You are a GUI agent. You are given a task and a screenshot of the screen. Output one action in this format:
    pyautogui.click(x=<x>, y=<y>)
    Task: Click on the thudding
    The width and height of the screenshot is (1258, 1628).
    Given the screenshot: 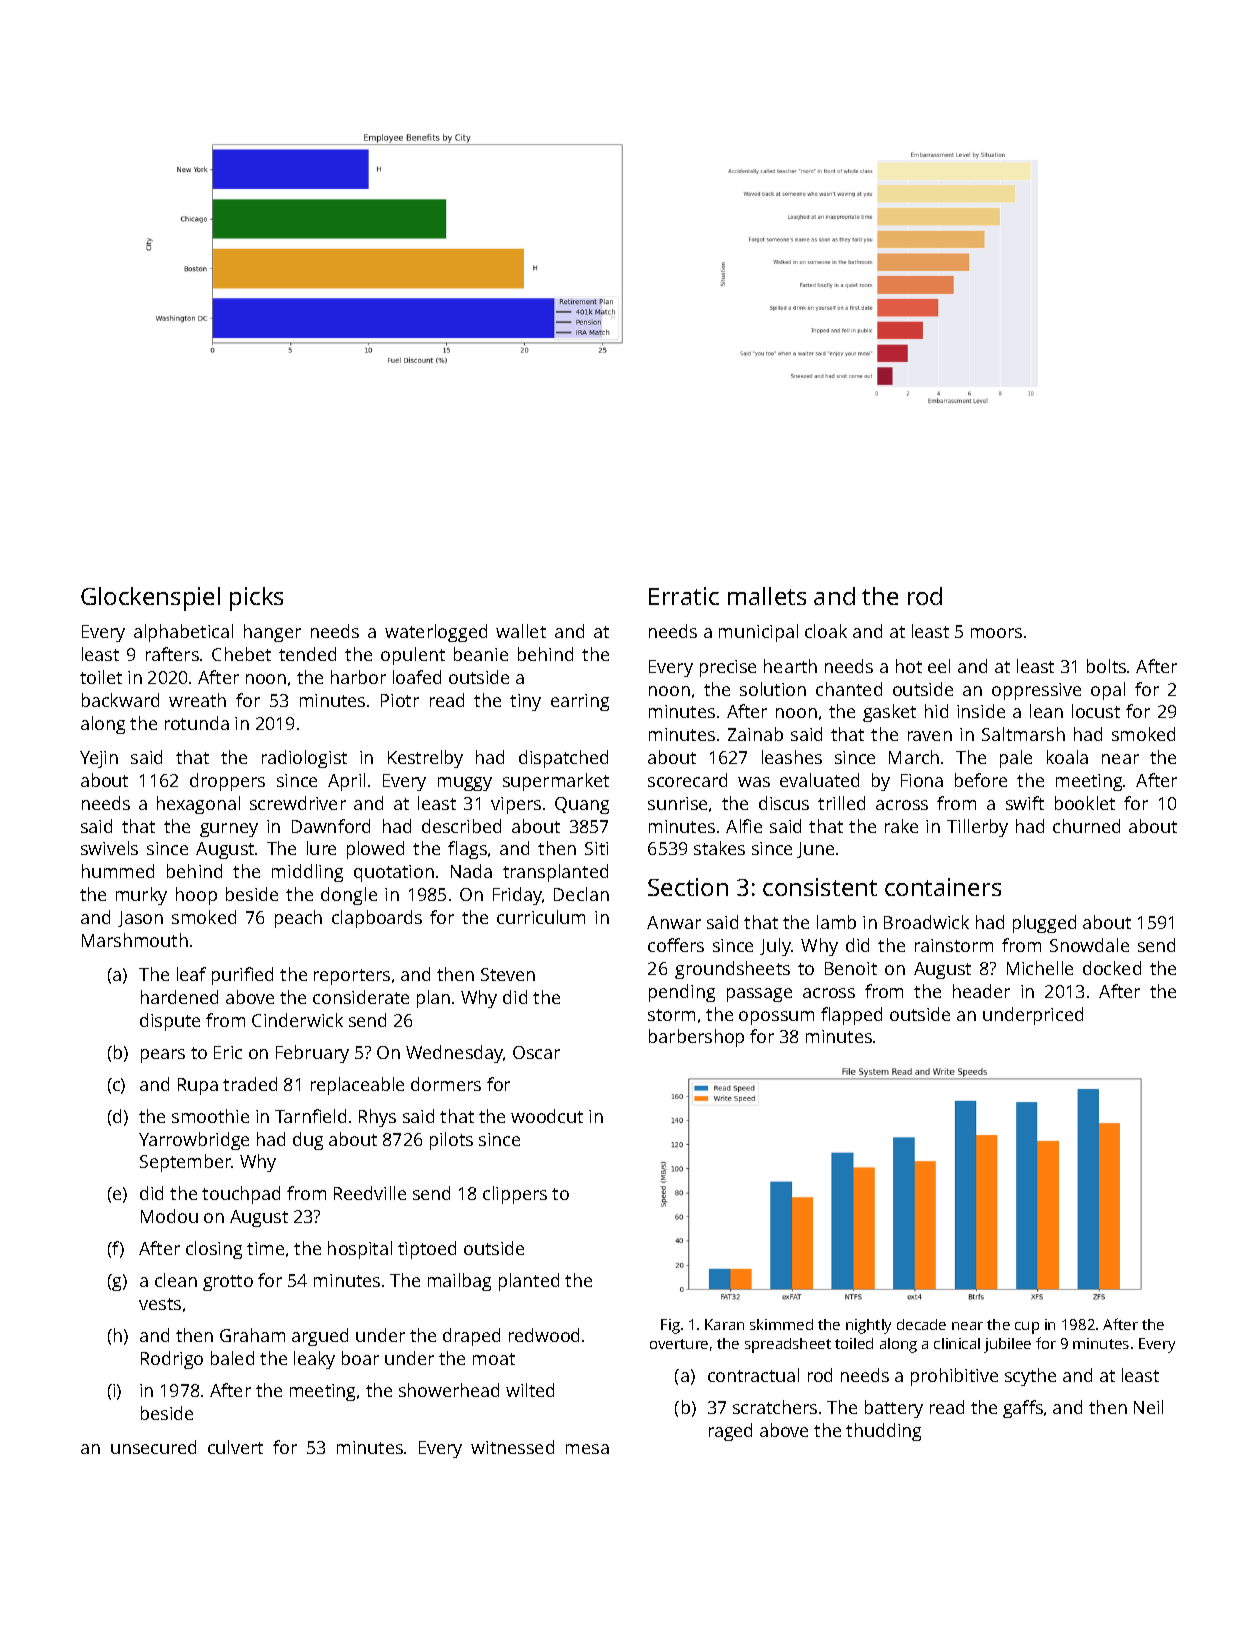 What is the action you would take?
    pyautogui.click(x=883, y=1432)
